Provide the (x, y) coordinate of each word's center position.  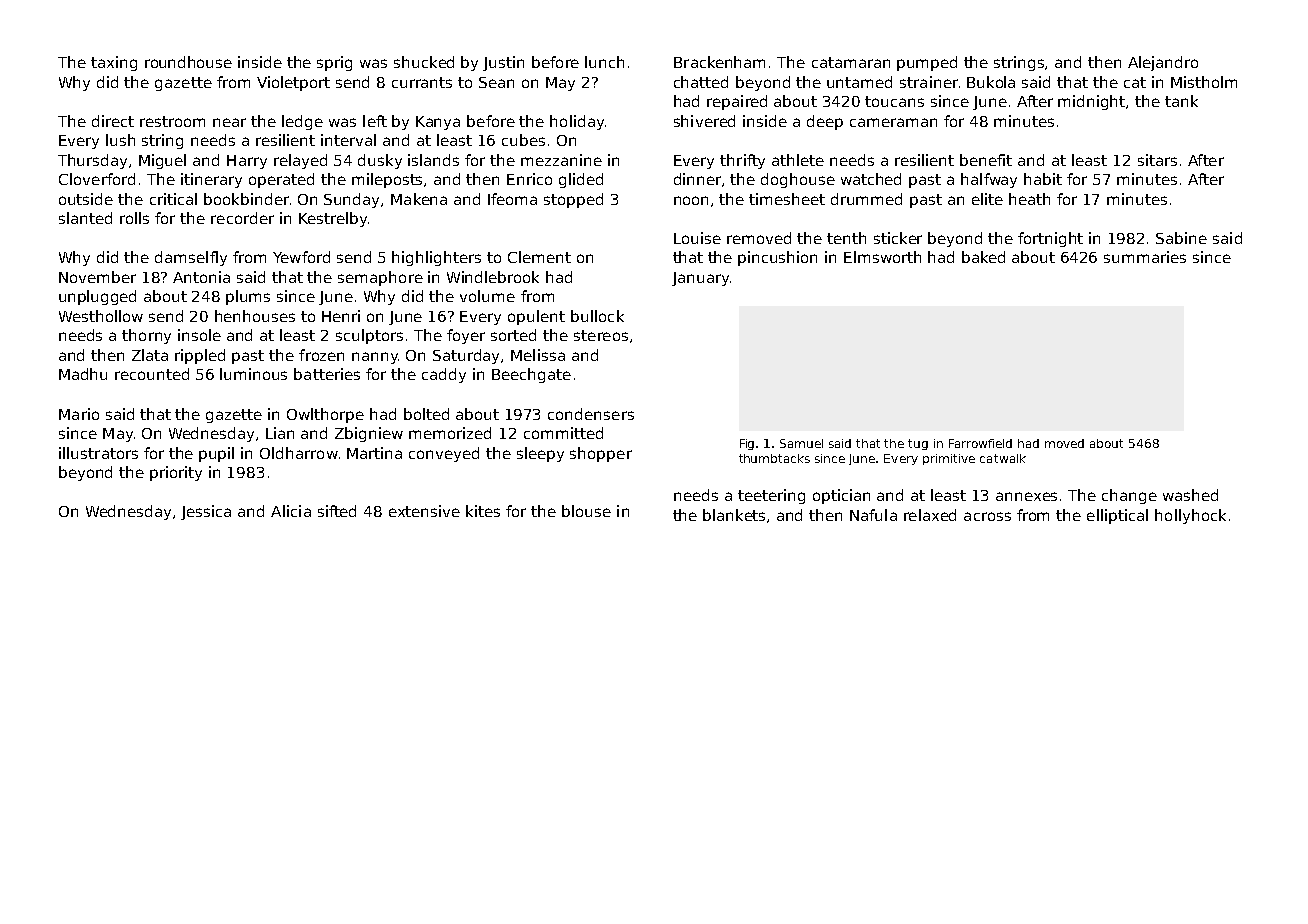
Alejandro (1163, 63)
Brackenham (719, 62)
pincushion (777, 258)
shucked (424, 62)
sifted (337, 511)
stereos (601, 335)
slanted (85, 218)
